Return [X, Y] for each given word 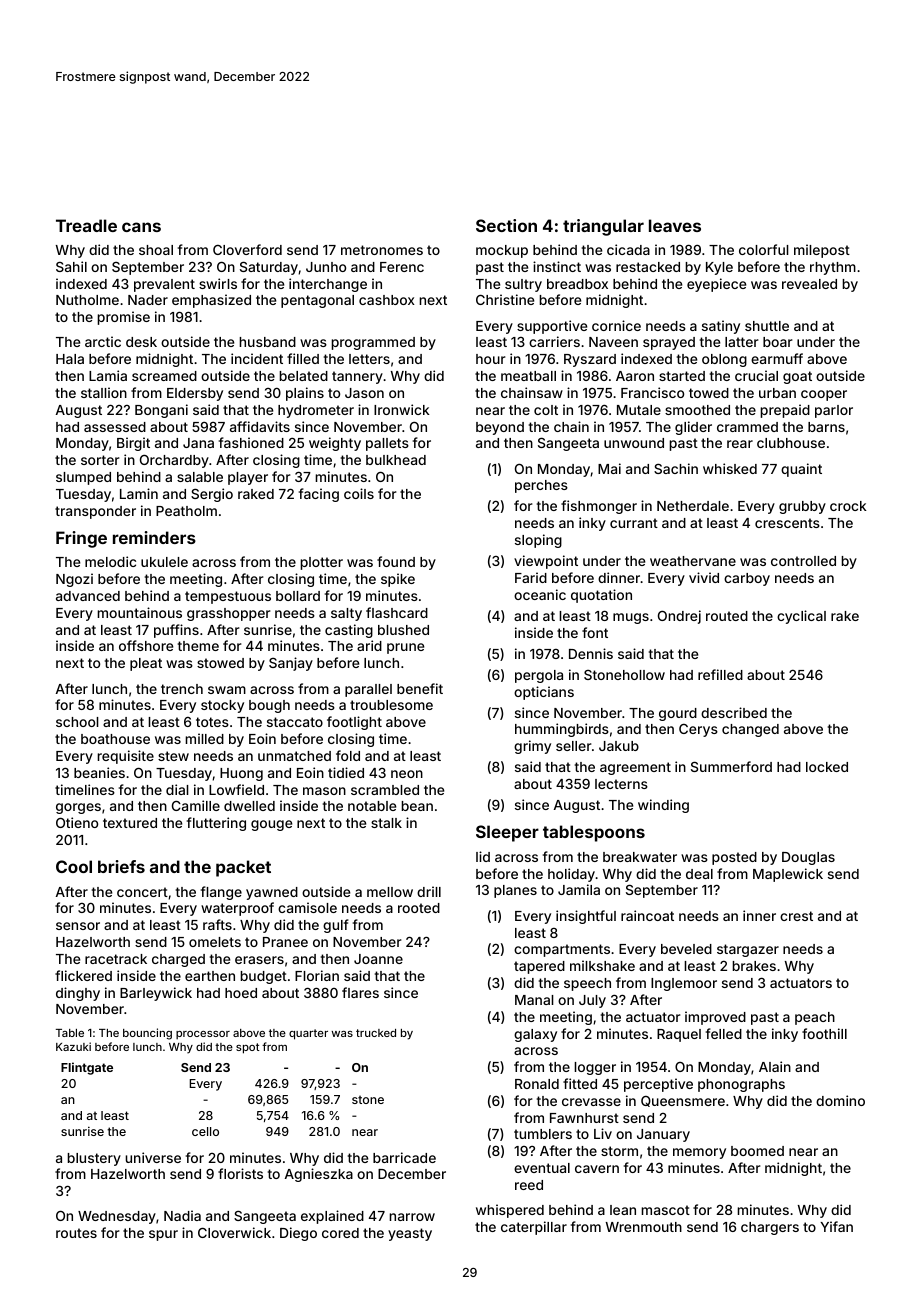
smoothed [697, 410]
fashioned [251, 442]
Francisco [652, 392]
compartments [562, 950]
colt [546, 410]
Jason [364, 393]
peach [815, 1018]
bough [269, 706]
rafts [217, 924]
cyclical [801, 617]
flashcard [397, 612]
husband [267, 342]
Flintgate [87, 1068]
